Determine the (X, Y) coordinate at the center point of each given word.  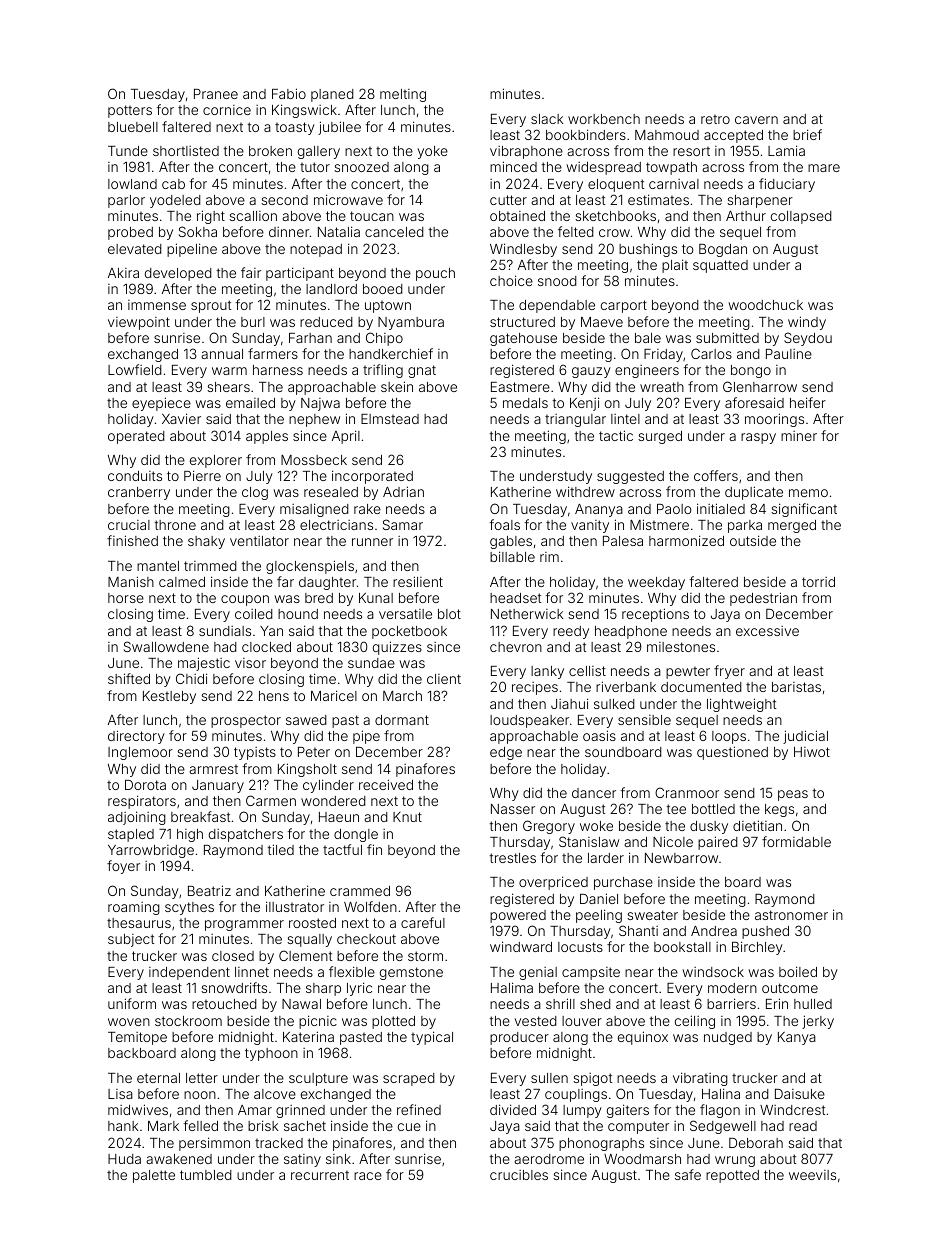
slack (547, 119)
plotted (393, 1022)
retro (715, 119)
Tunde (128, 151)
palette (154, 1176)
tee (676, 809)
